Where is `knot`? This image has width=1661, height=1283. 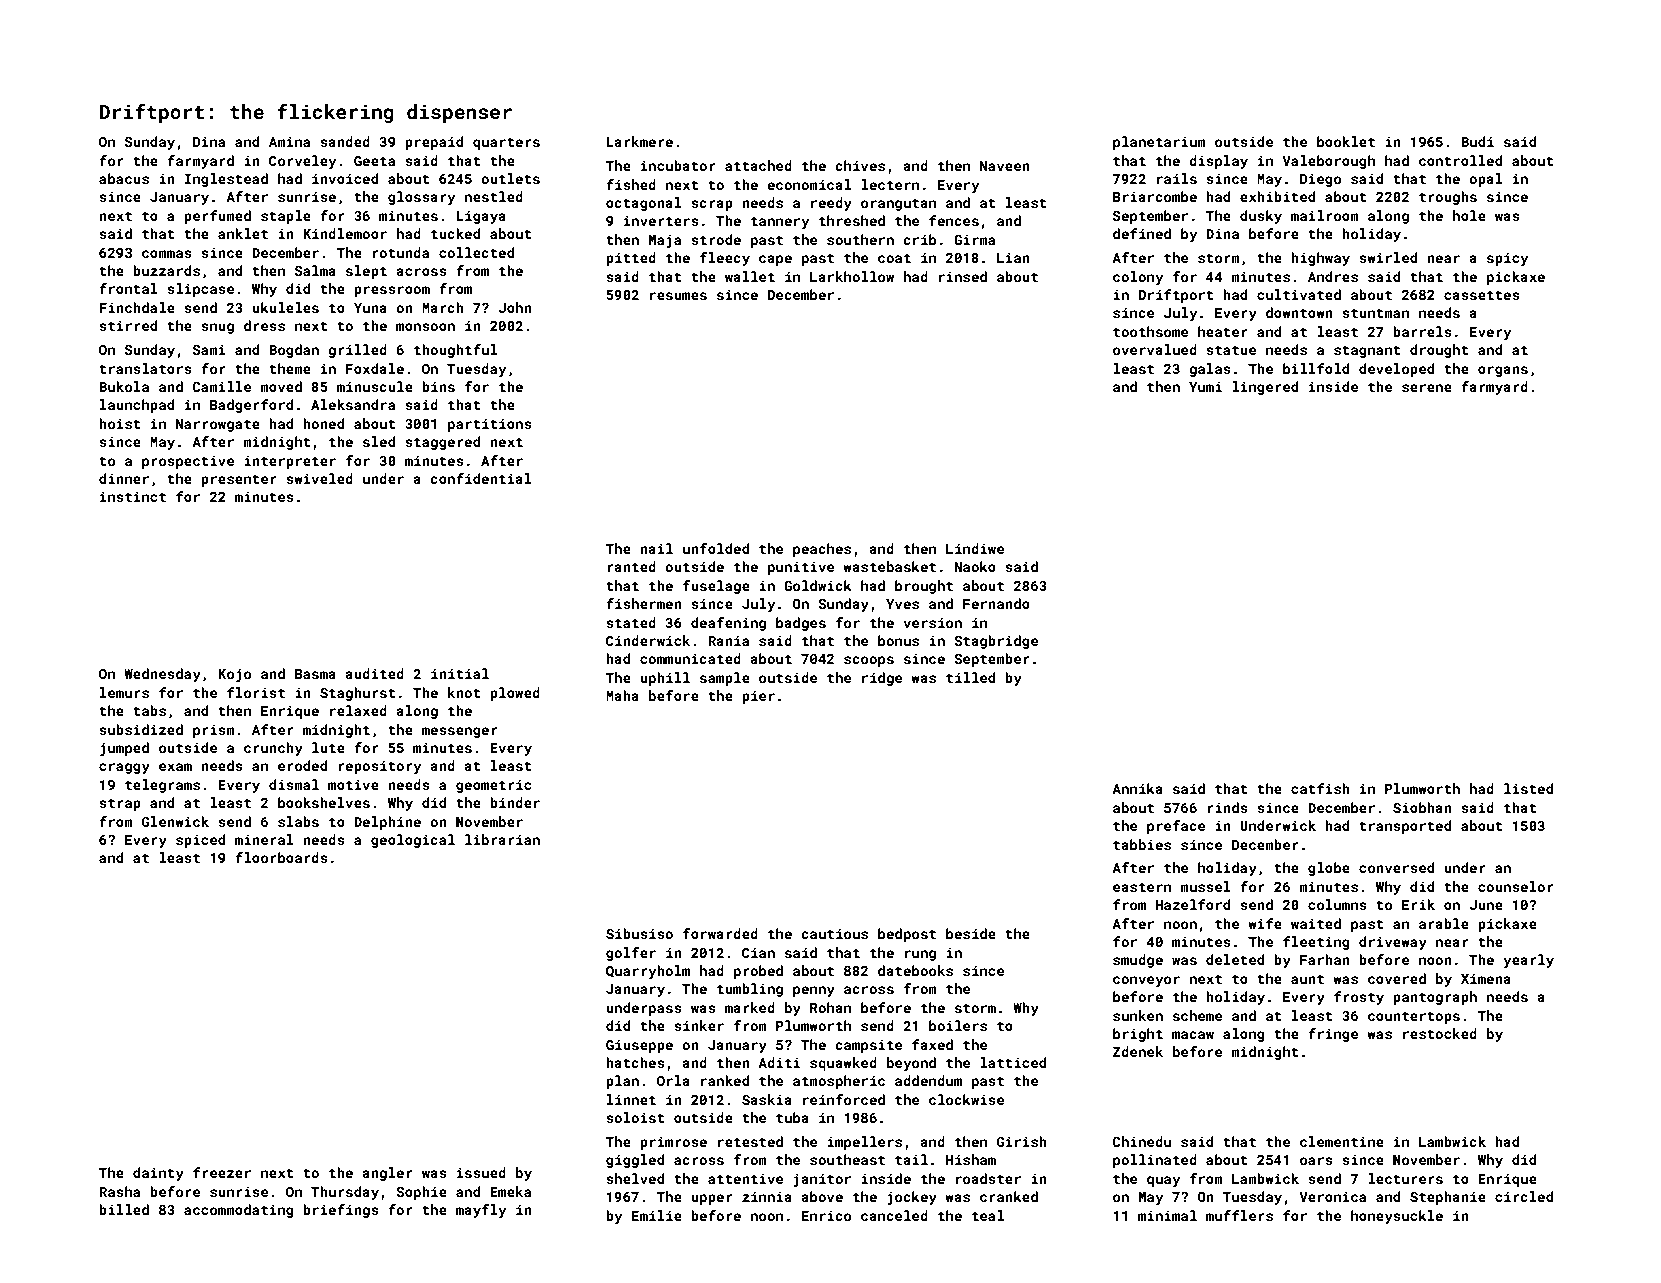 knot is located at coordinates (464, 692).
